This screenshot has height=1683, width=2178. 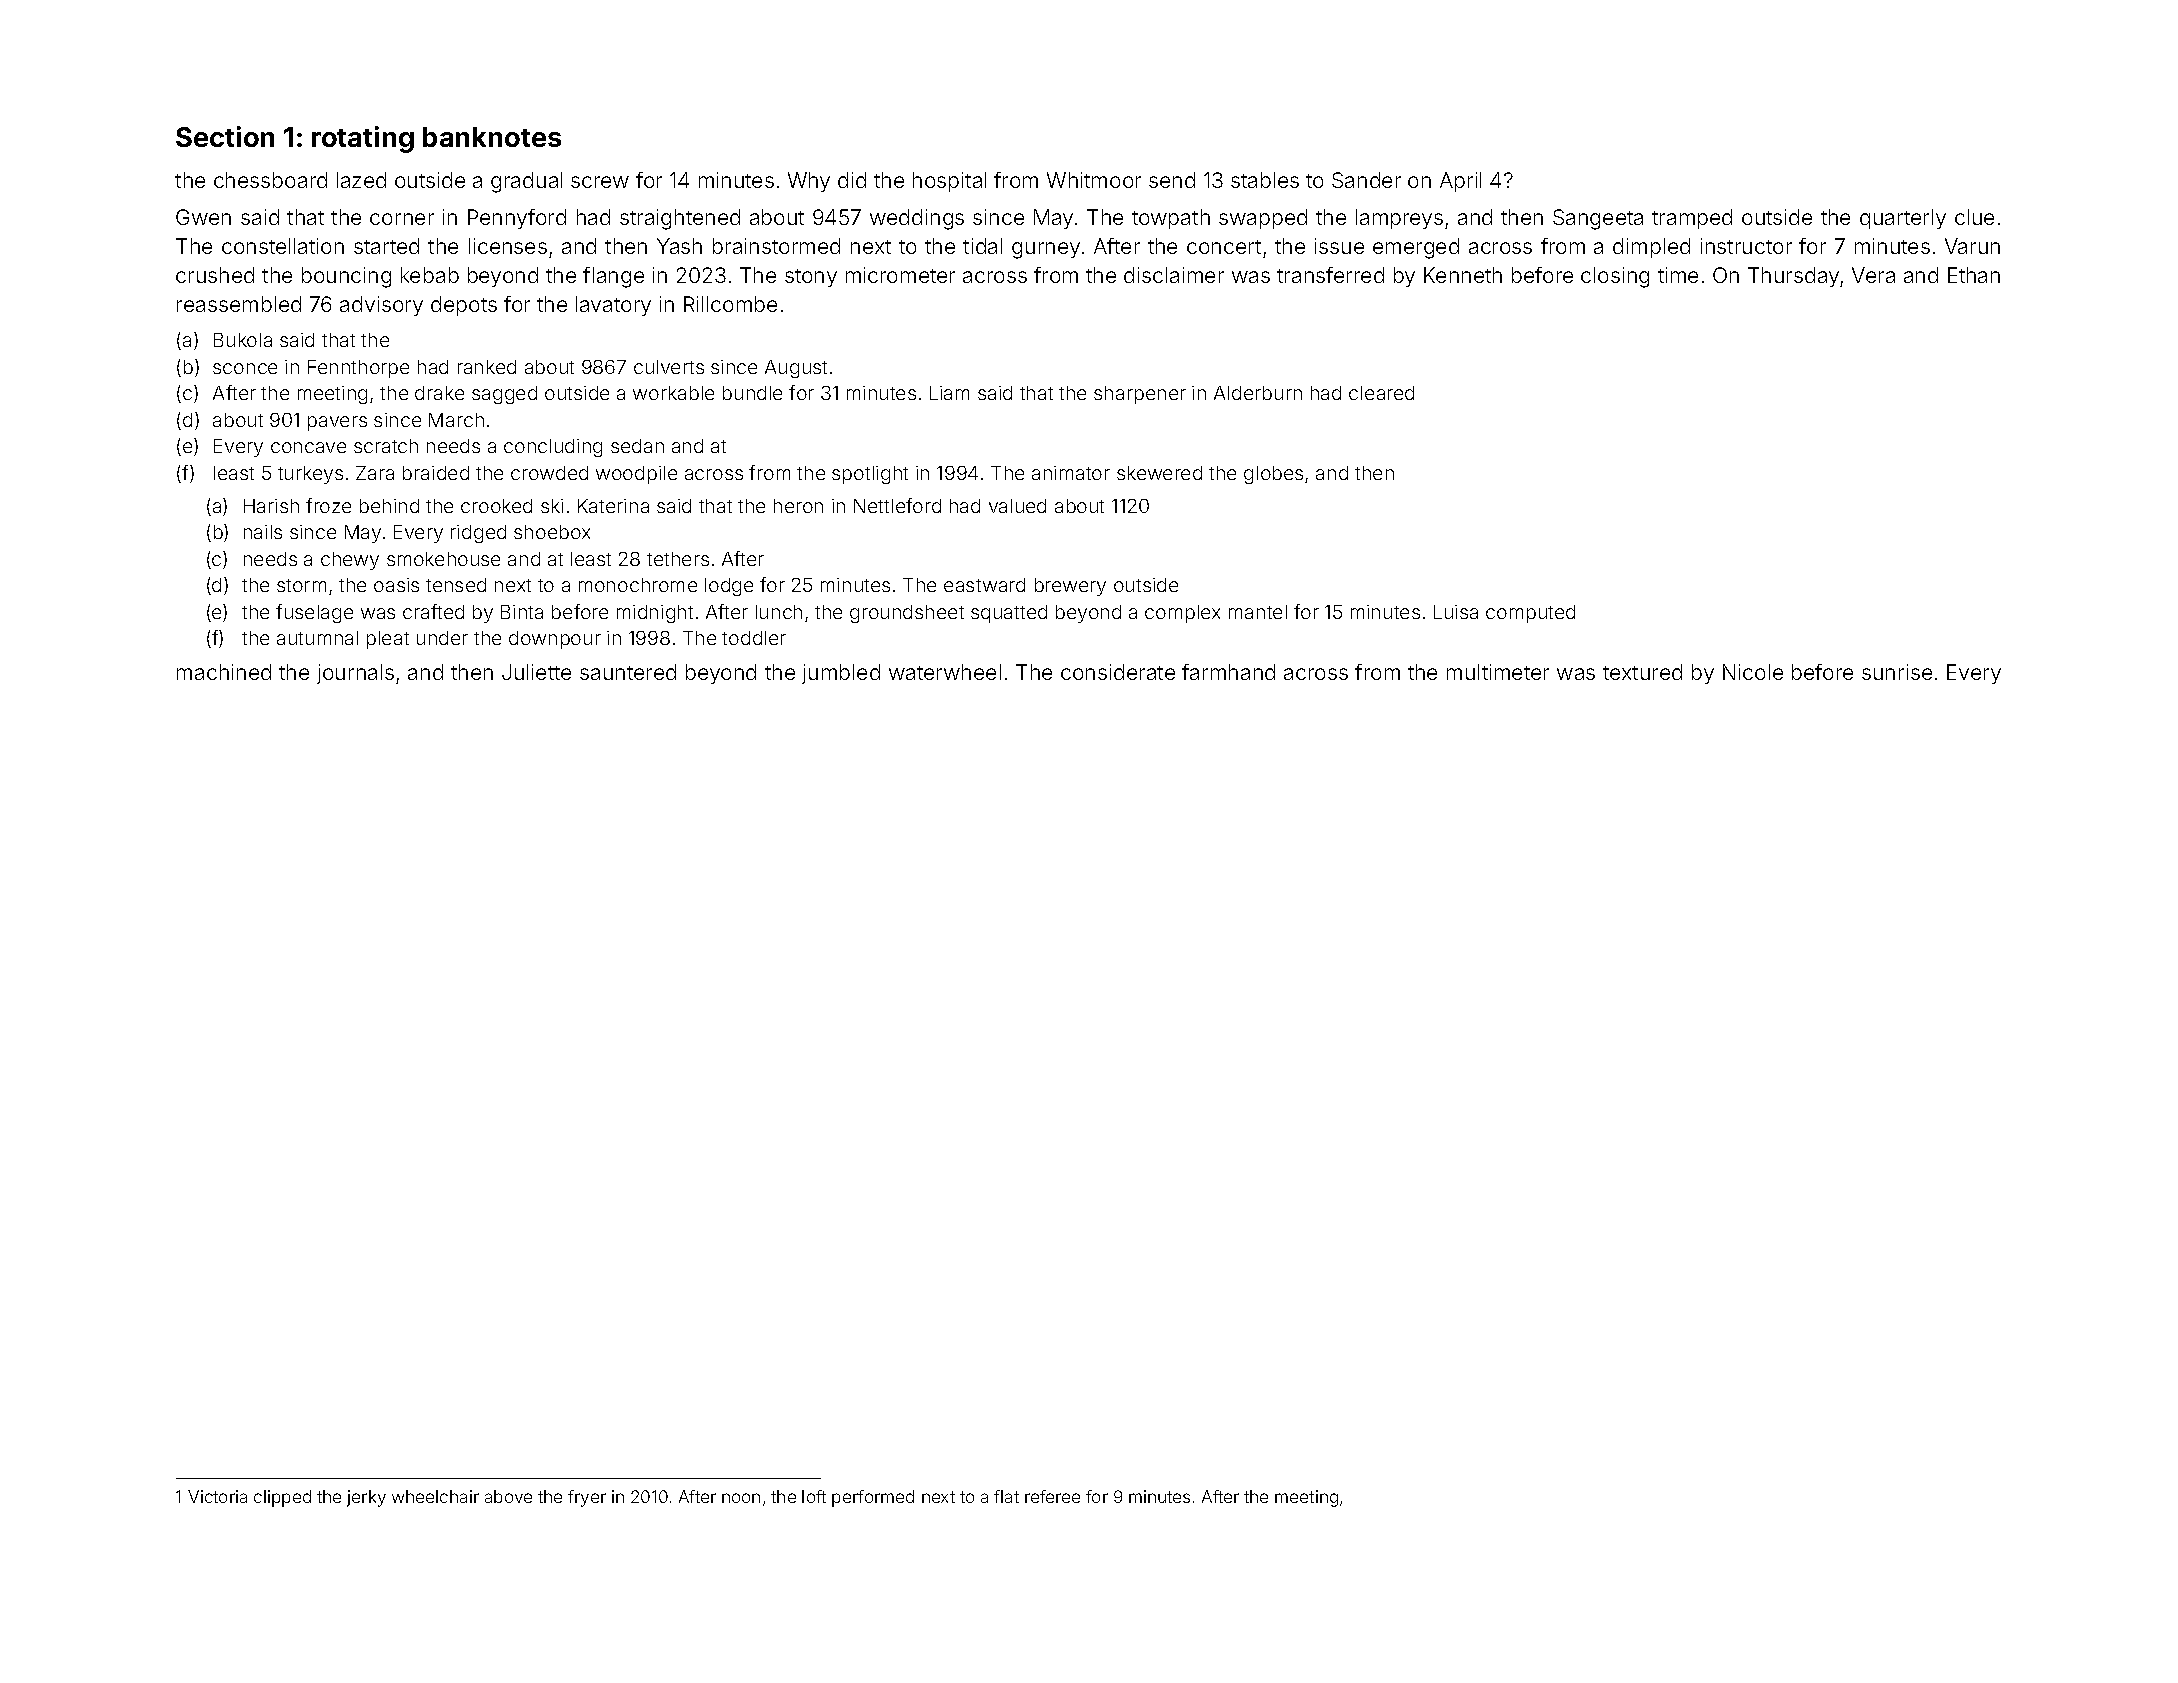 I want to click on waterwheel, so click(x=945, y=672).
